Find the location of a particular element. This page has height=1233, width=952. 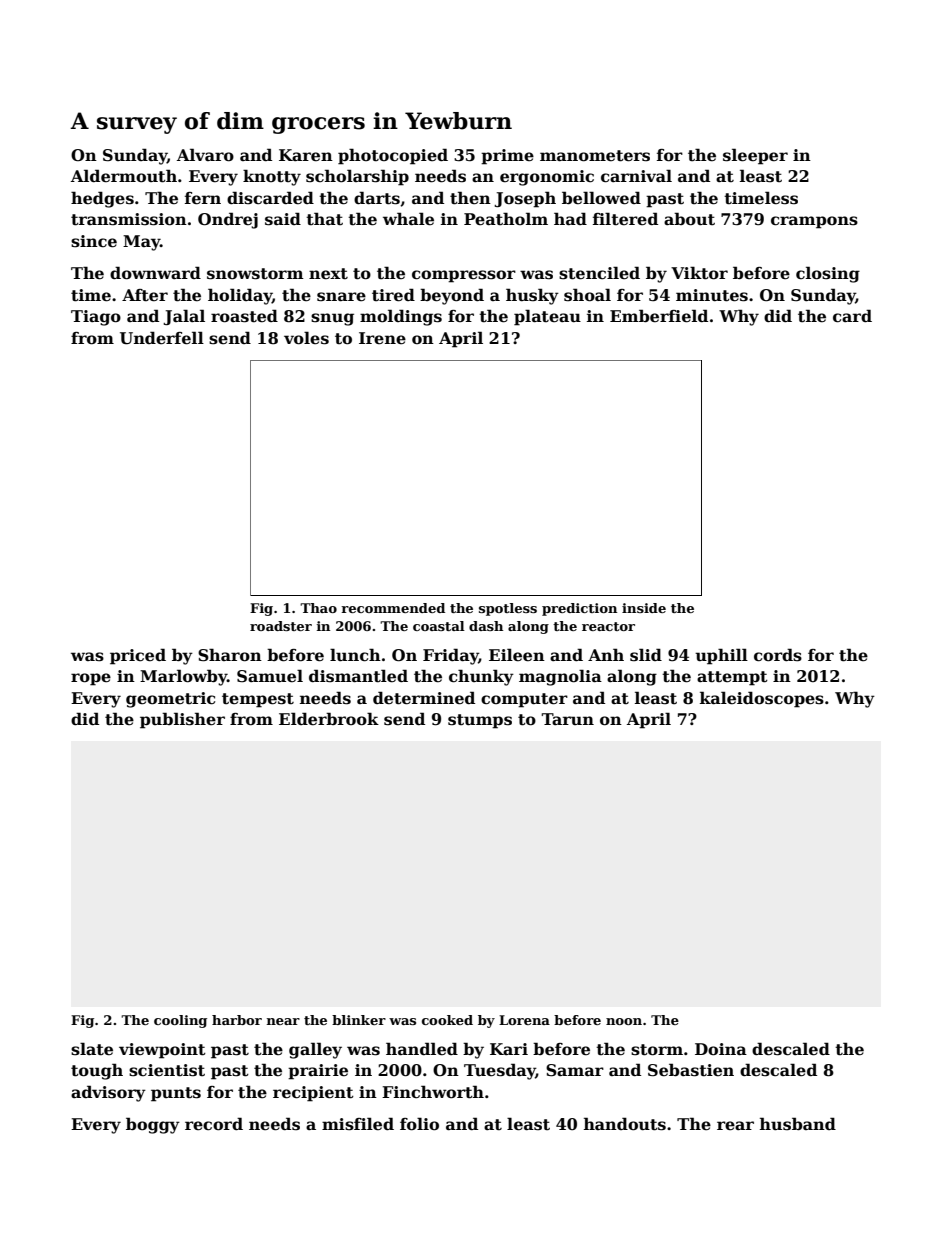

prime is located at coordinates (507, 157).
